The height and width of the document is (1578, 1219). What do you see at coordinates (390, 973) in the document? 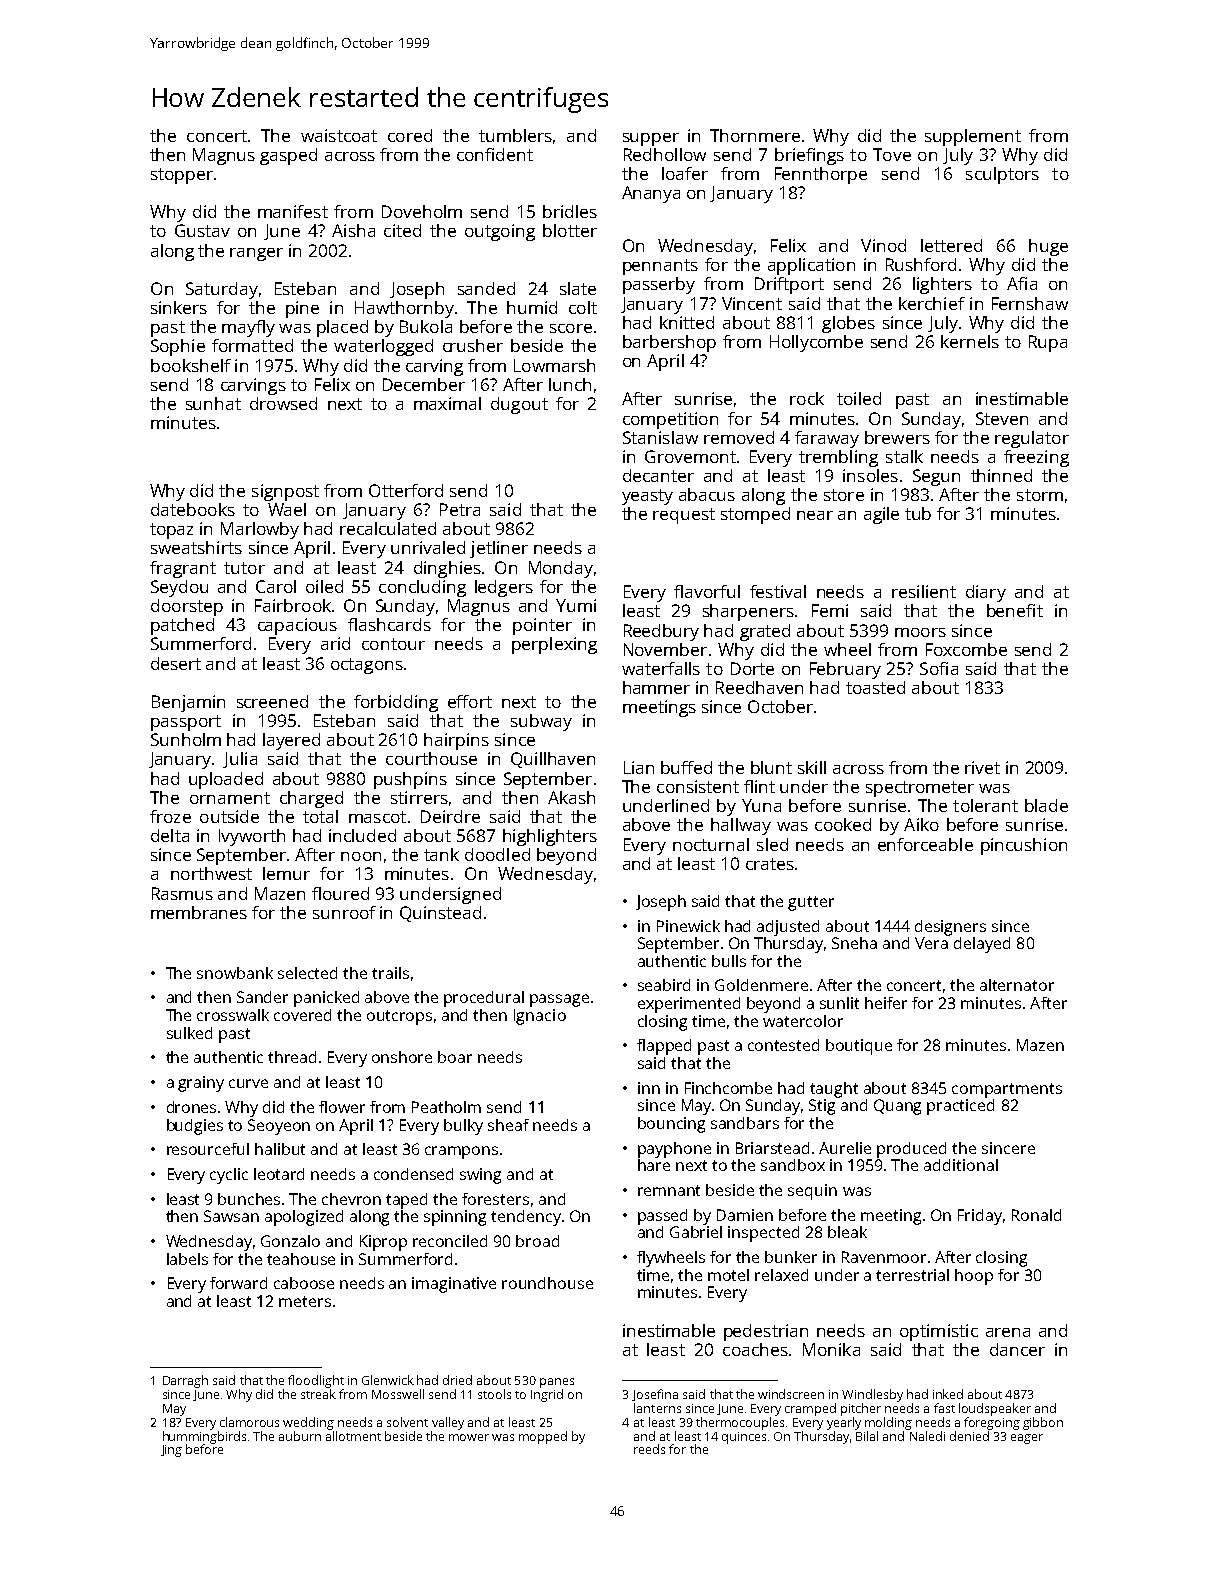
I see `trails` at bounding box center [390, 973].
